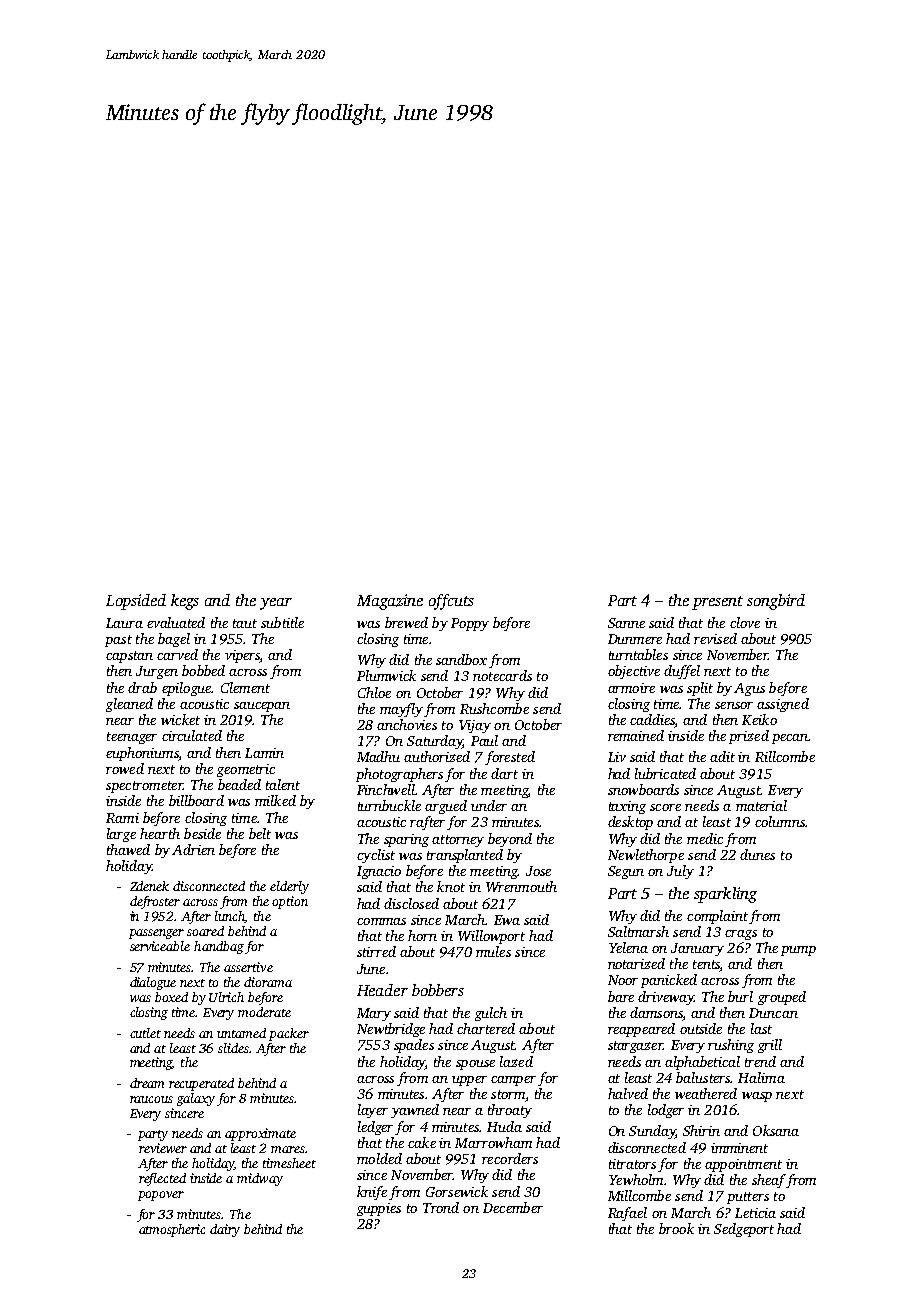  Describe the element at coordinates (275, 800) in the document. I see `milked` at that location.
